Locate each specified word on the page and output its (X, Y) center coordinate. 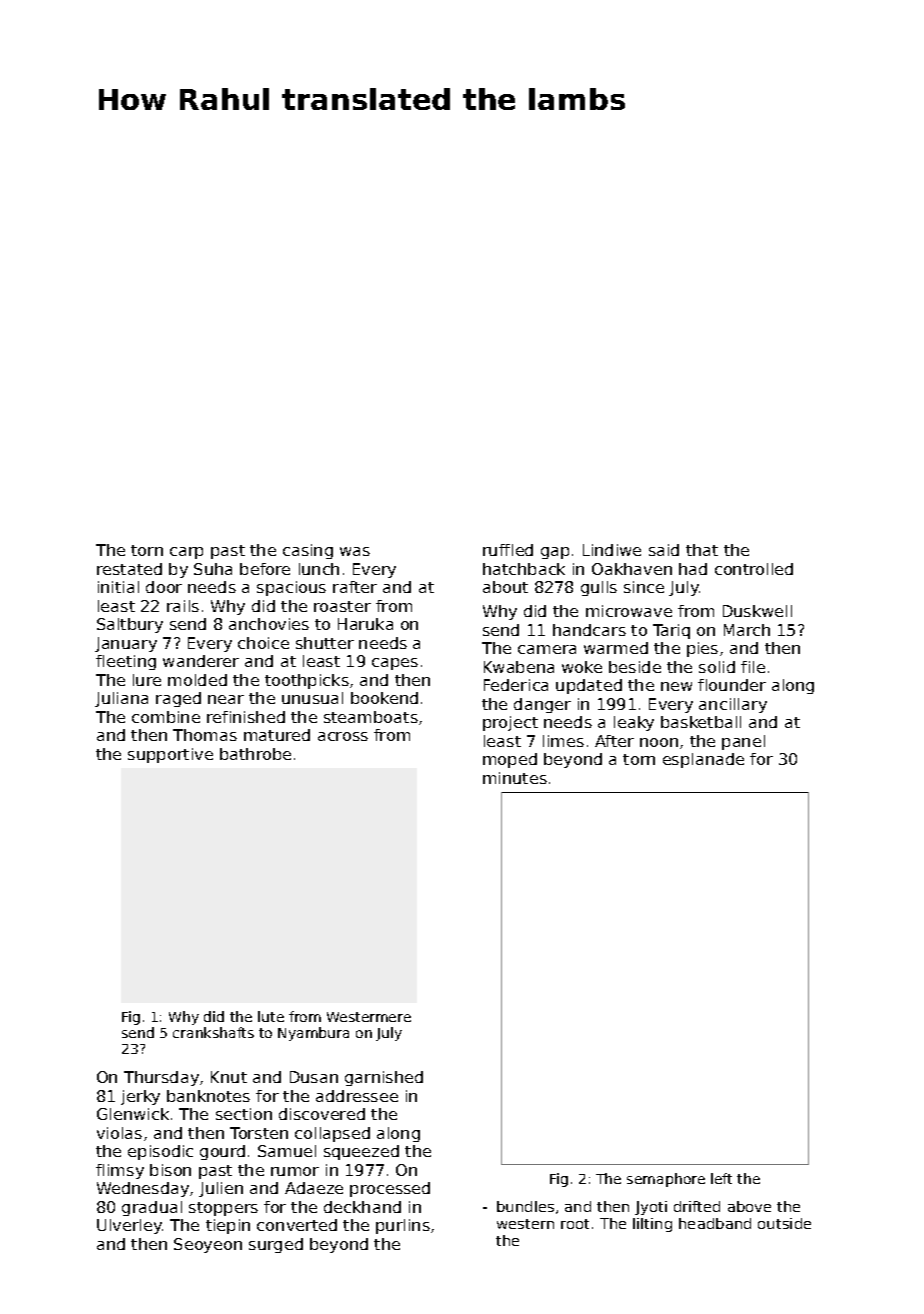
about (505, 587)
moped (510, 760)
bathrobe (255, 754)
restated (129, 569)
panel (743, 742)
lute (271, 1016)
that (702, 550)
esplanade (703, 760)
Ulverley (129, 1226)
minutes (515, 778)
